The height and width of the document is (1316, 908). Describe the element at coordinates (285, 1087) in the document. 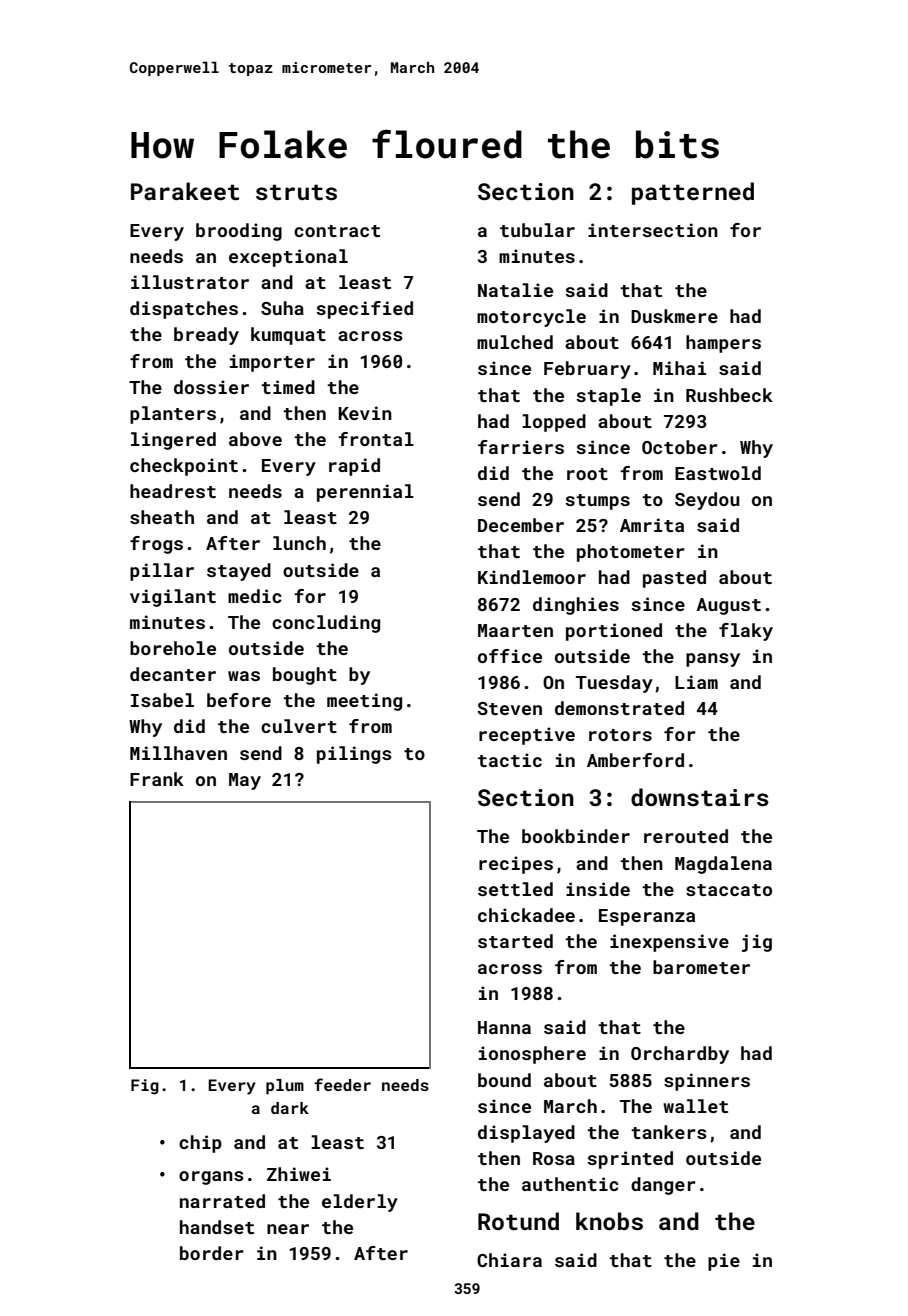

I see `plum` at that location.
